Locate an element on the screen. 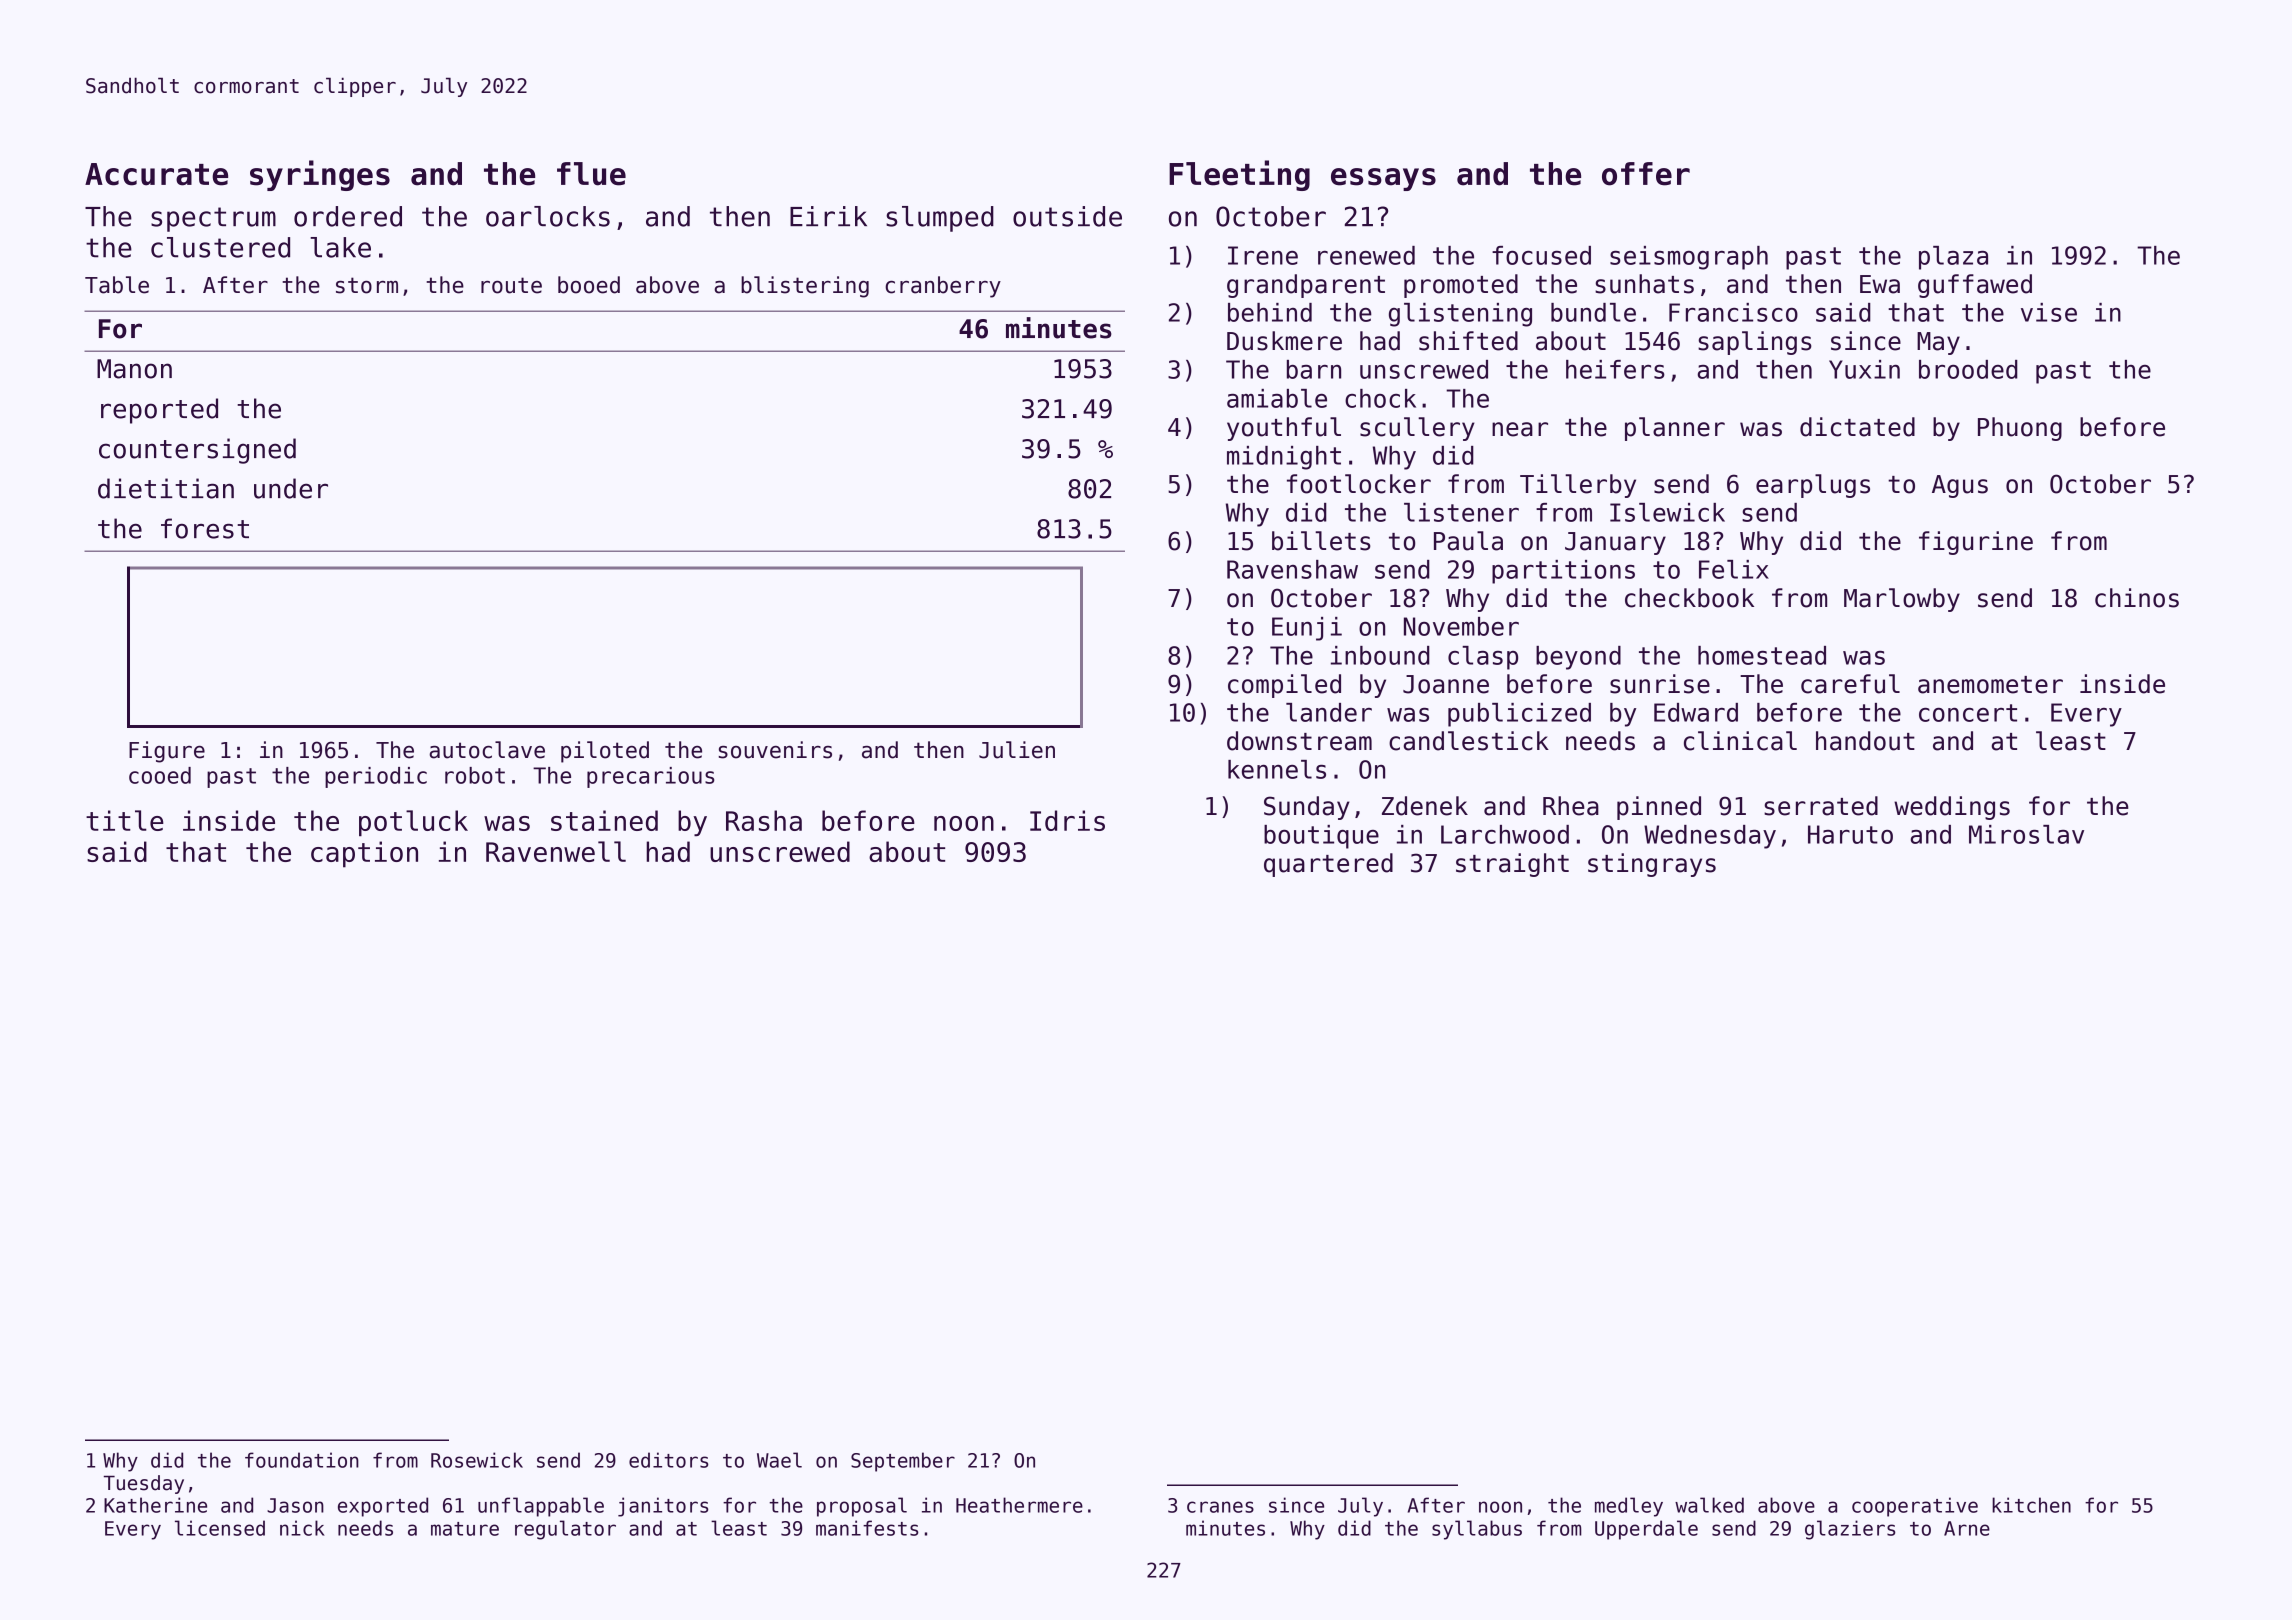  kitchen is located at coordinates (2031, 1505).
